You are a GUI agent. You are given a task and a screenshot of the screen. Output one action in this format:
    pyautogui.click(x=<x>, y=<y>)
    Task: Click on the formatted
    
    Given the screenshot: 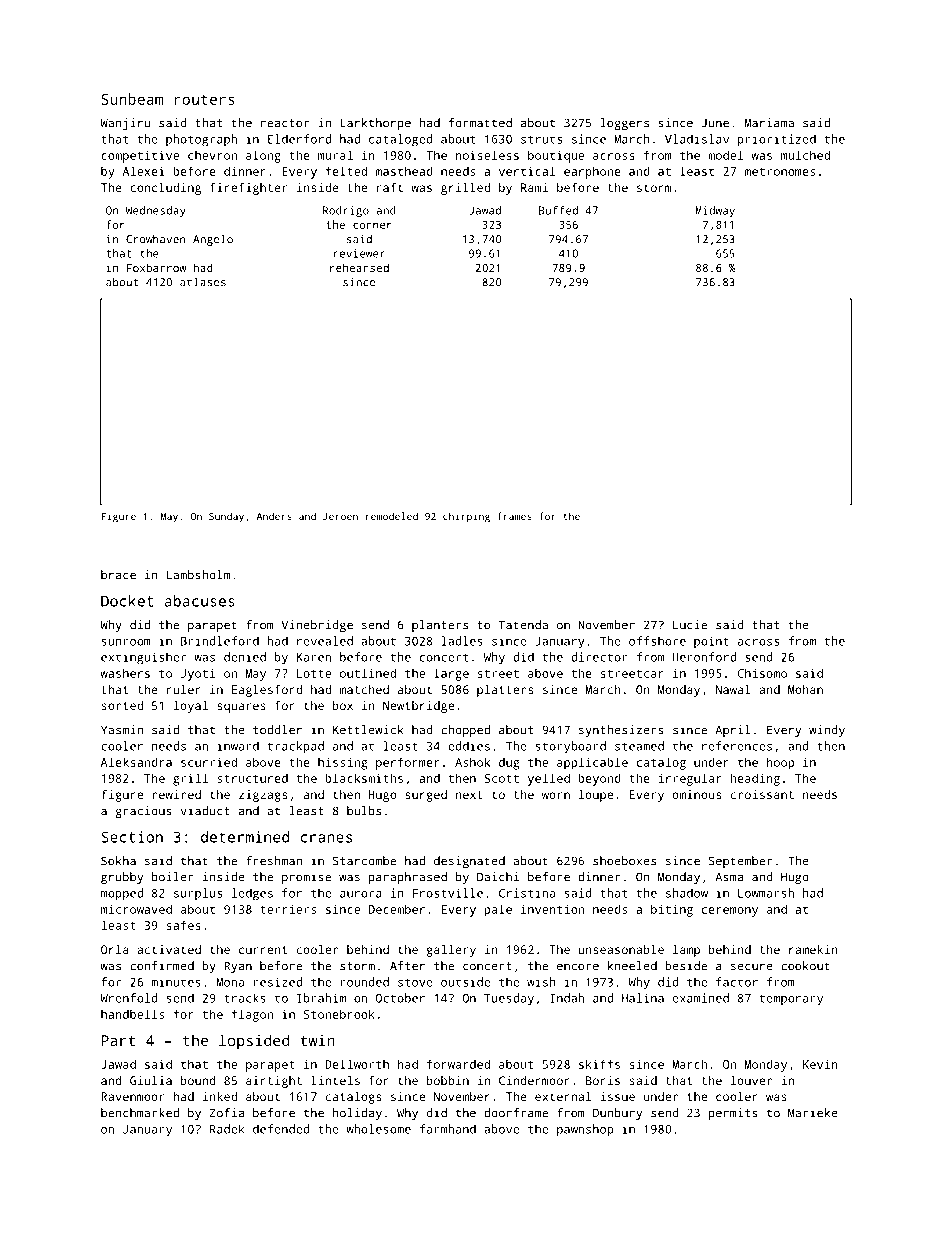 What is the action you would take?
    pyautogui.click(x=480, y=123)
